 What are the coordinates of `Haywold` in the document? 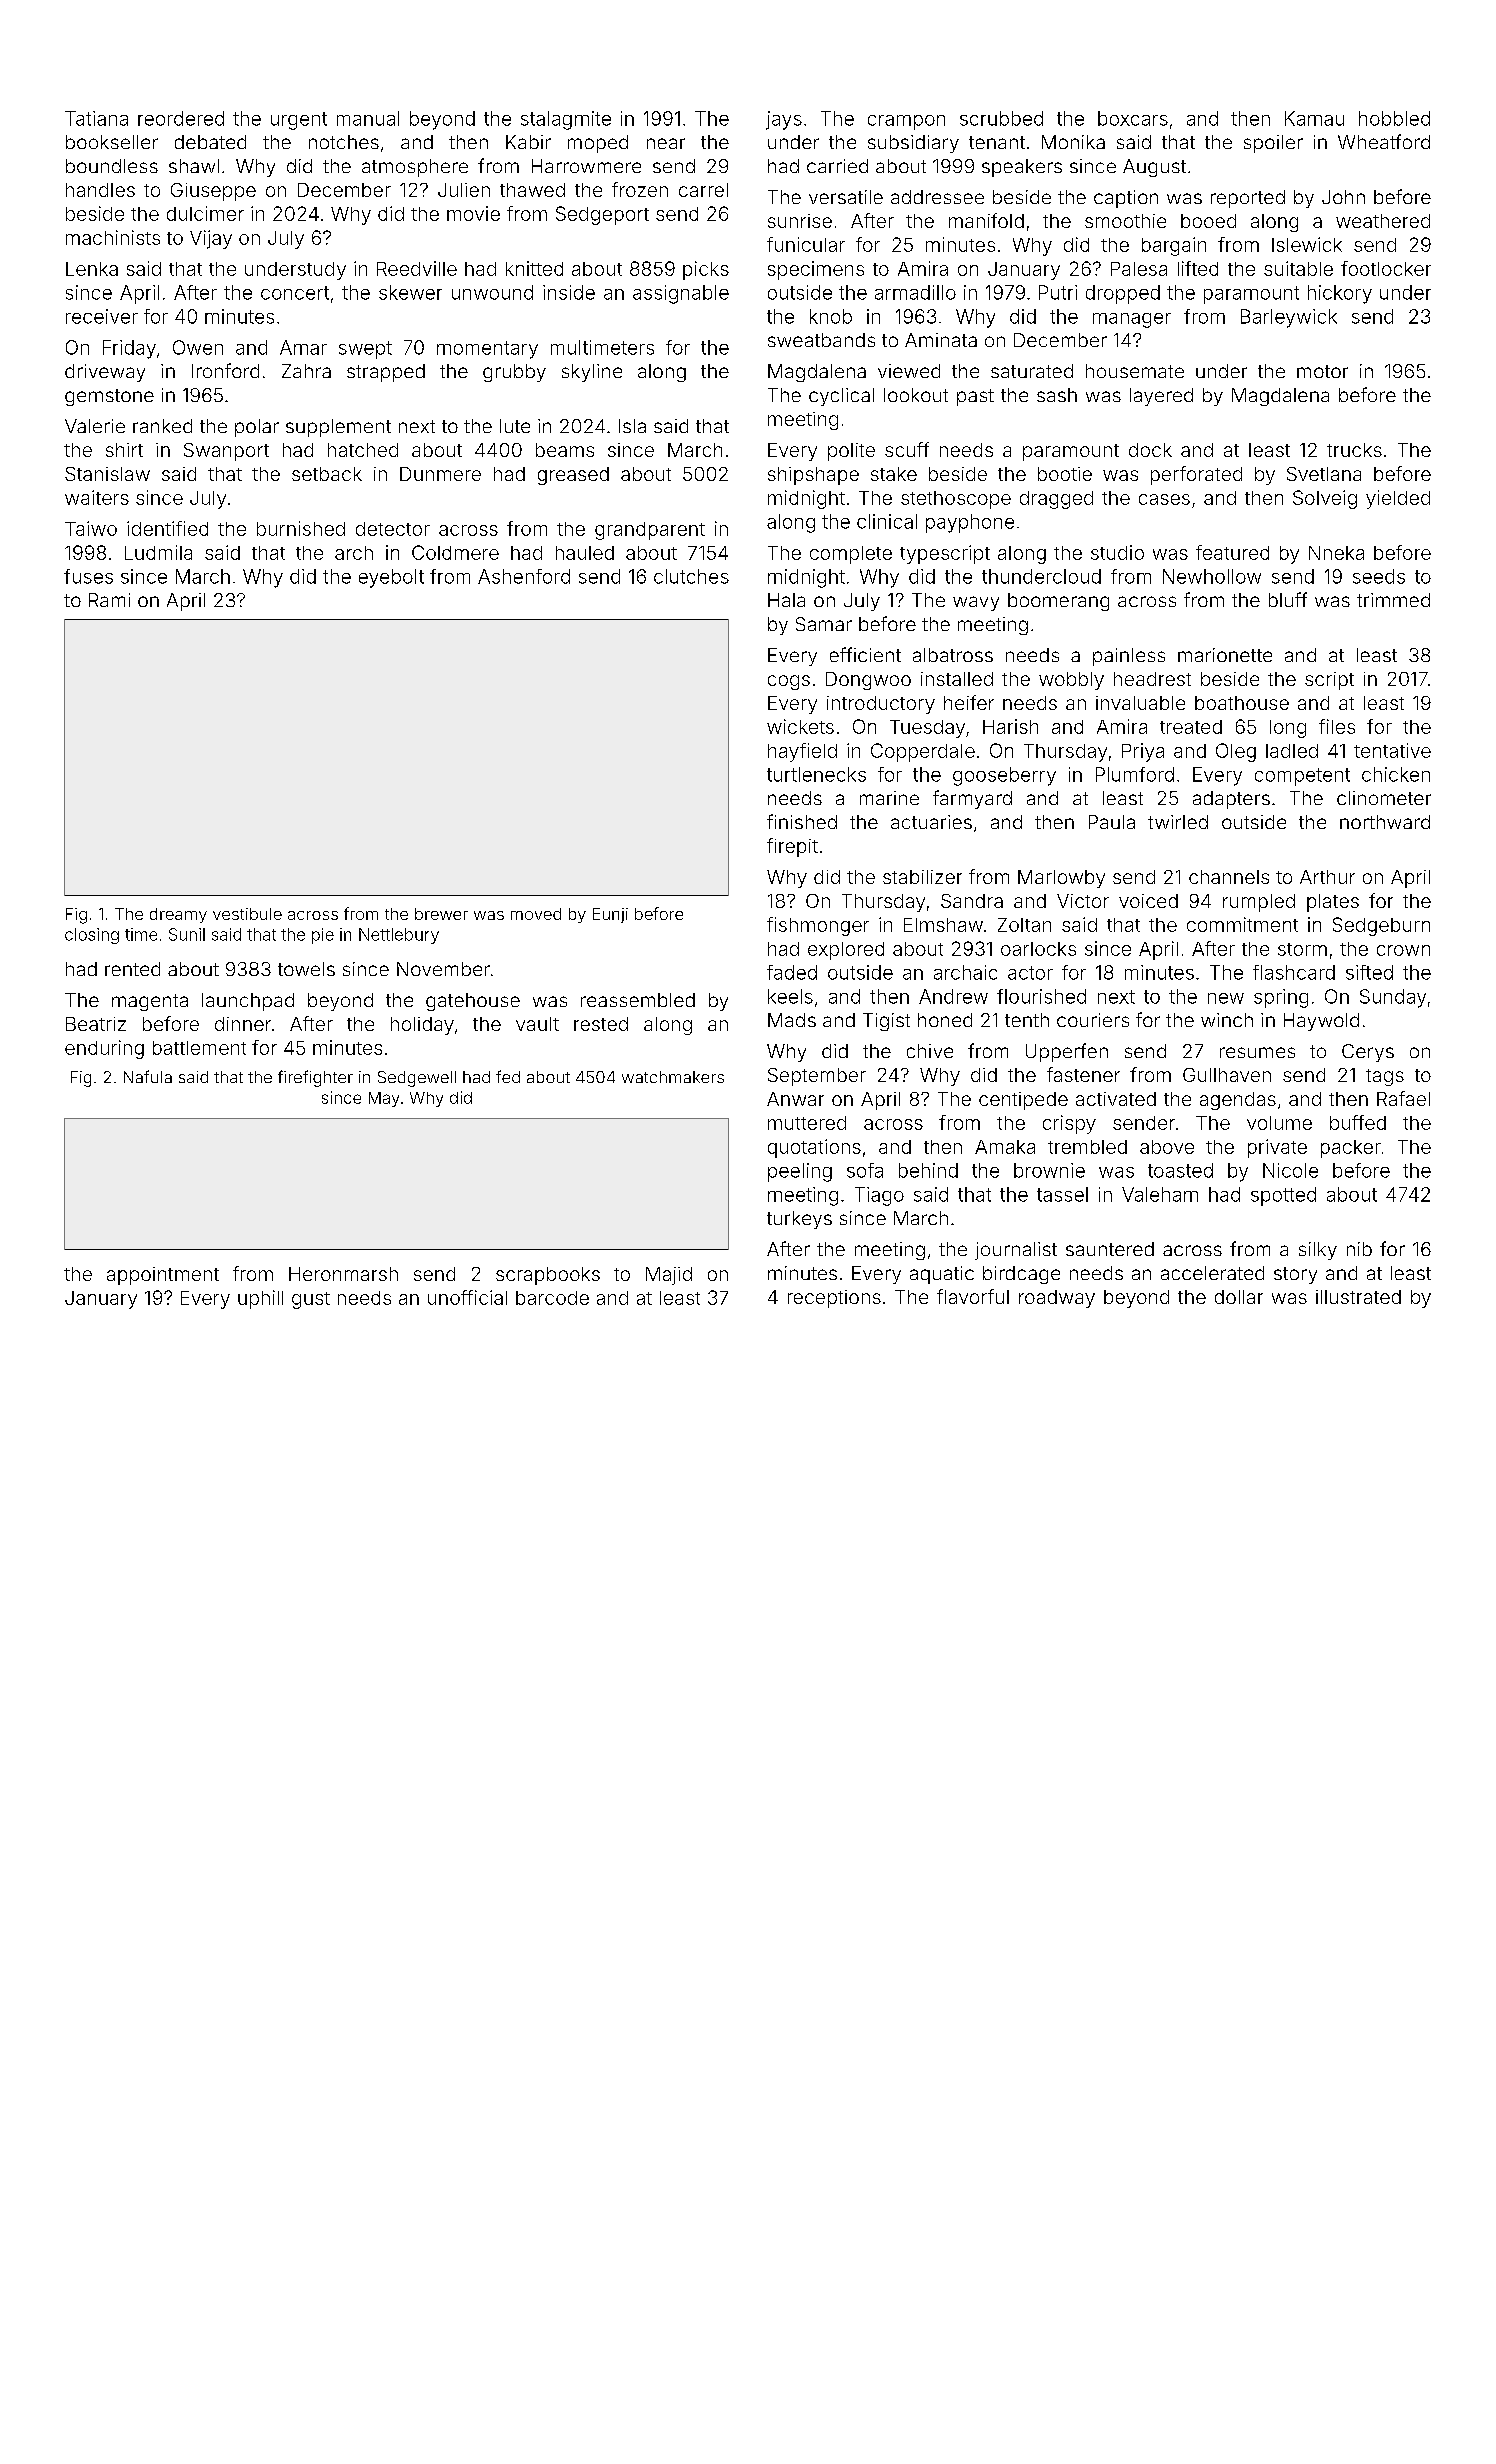 It's located at (1321, 1022).
